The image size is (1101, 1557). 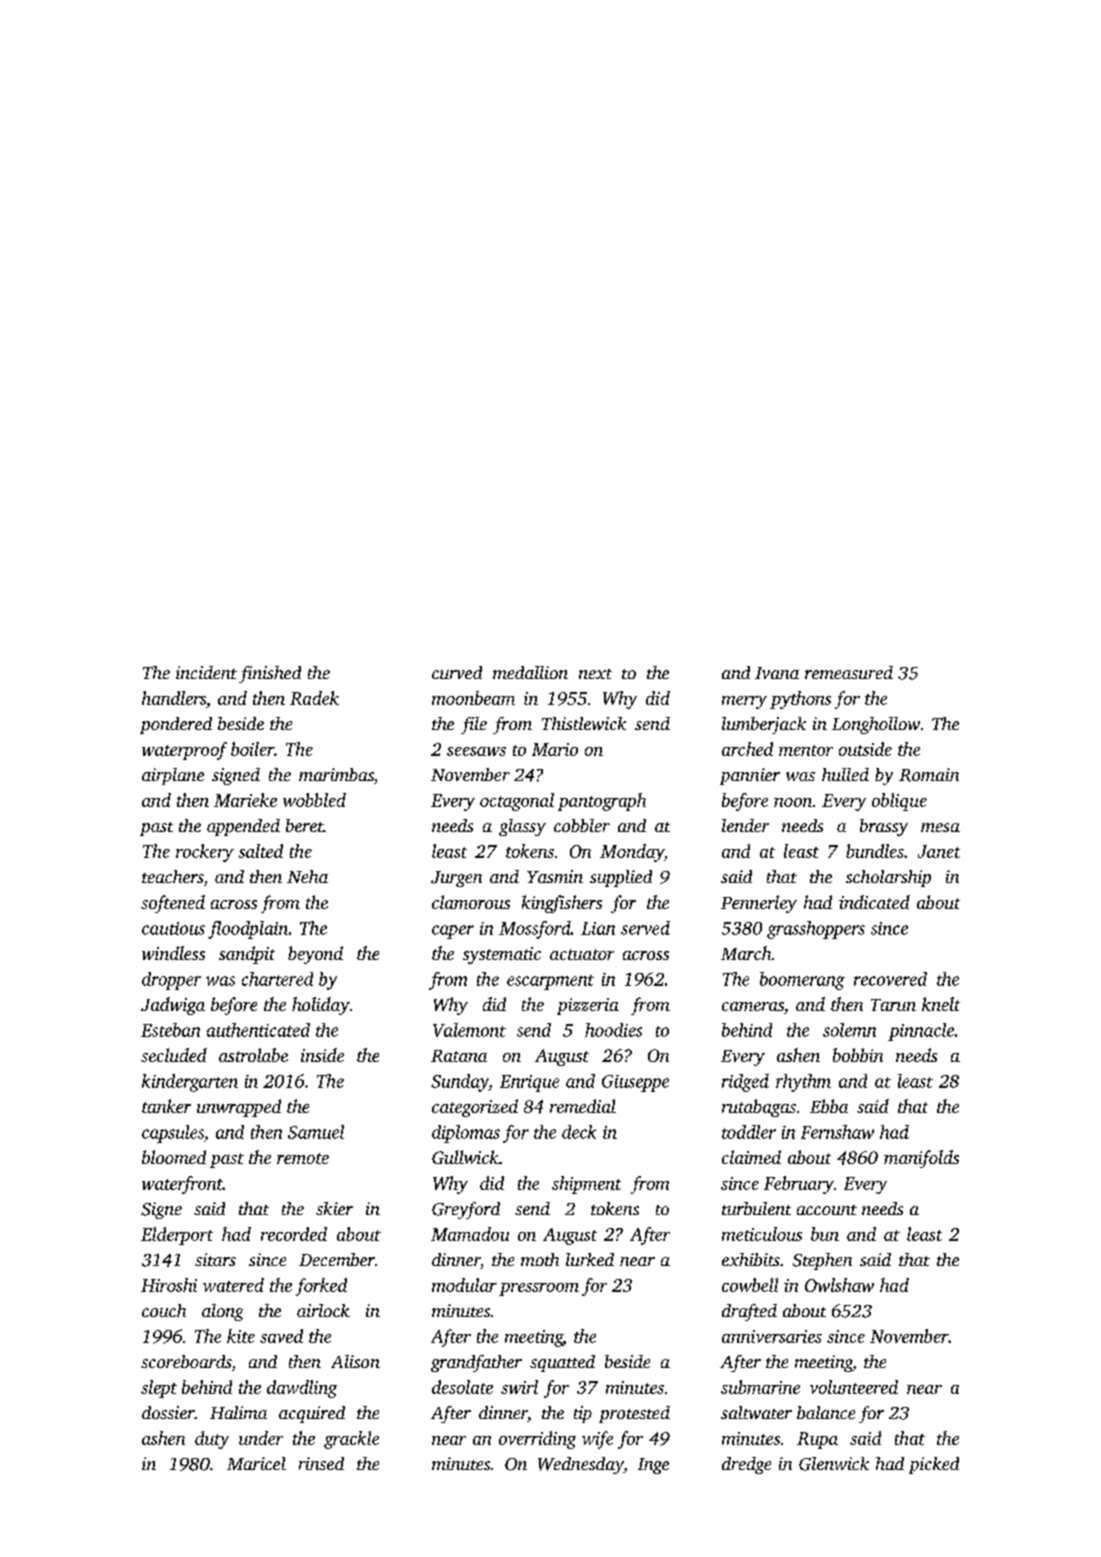 I want to click on next, so click(x=595, y=674).
